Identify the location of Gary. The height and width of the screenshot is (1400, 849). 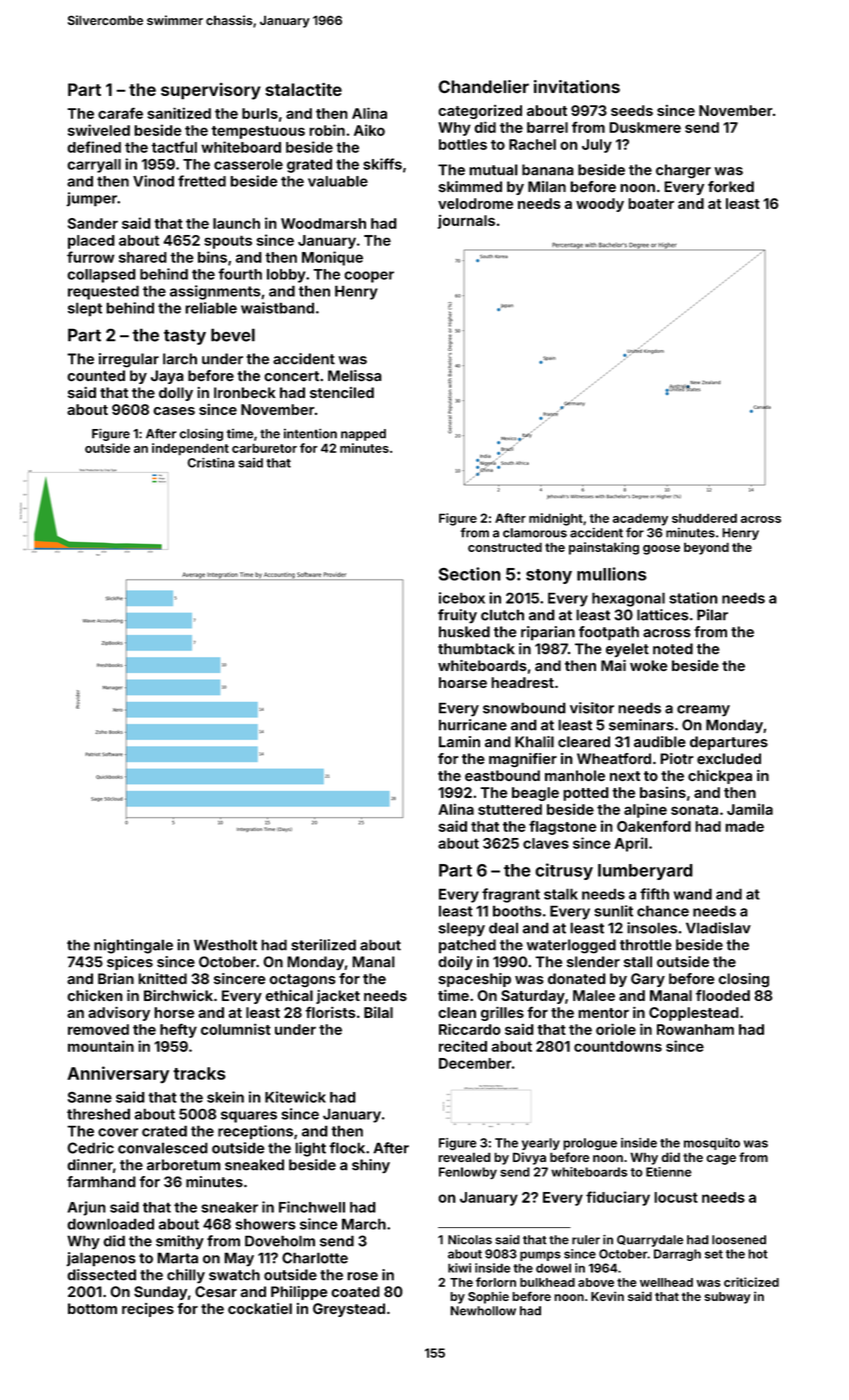
(648, 980).
